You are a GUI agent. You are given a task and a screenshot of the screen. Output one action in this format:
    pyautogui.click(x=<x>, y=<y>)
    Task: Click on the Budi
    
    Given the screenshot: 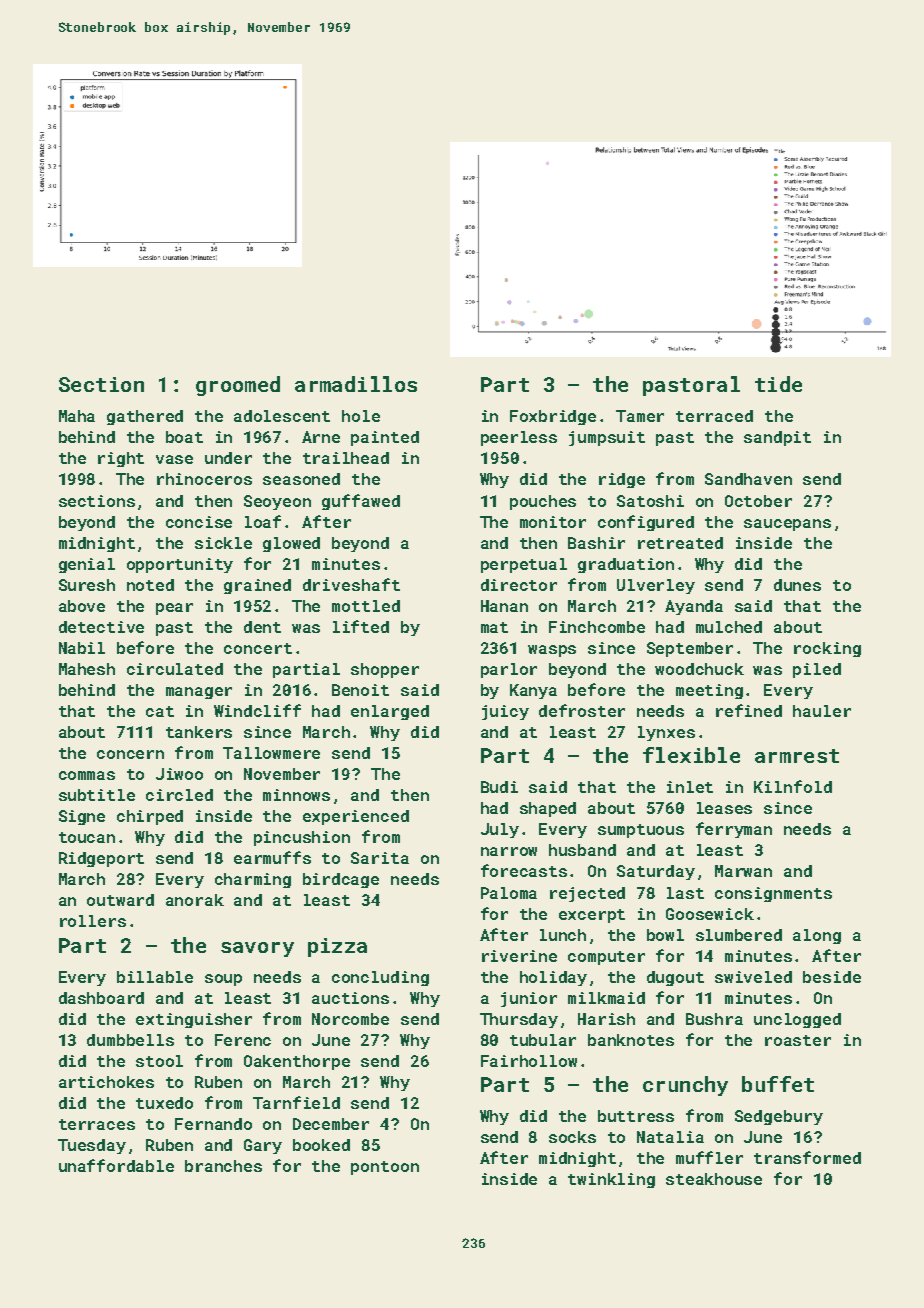 What is the action you would take?
    pyautogui.click(x=499, y=787)
